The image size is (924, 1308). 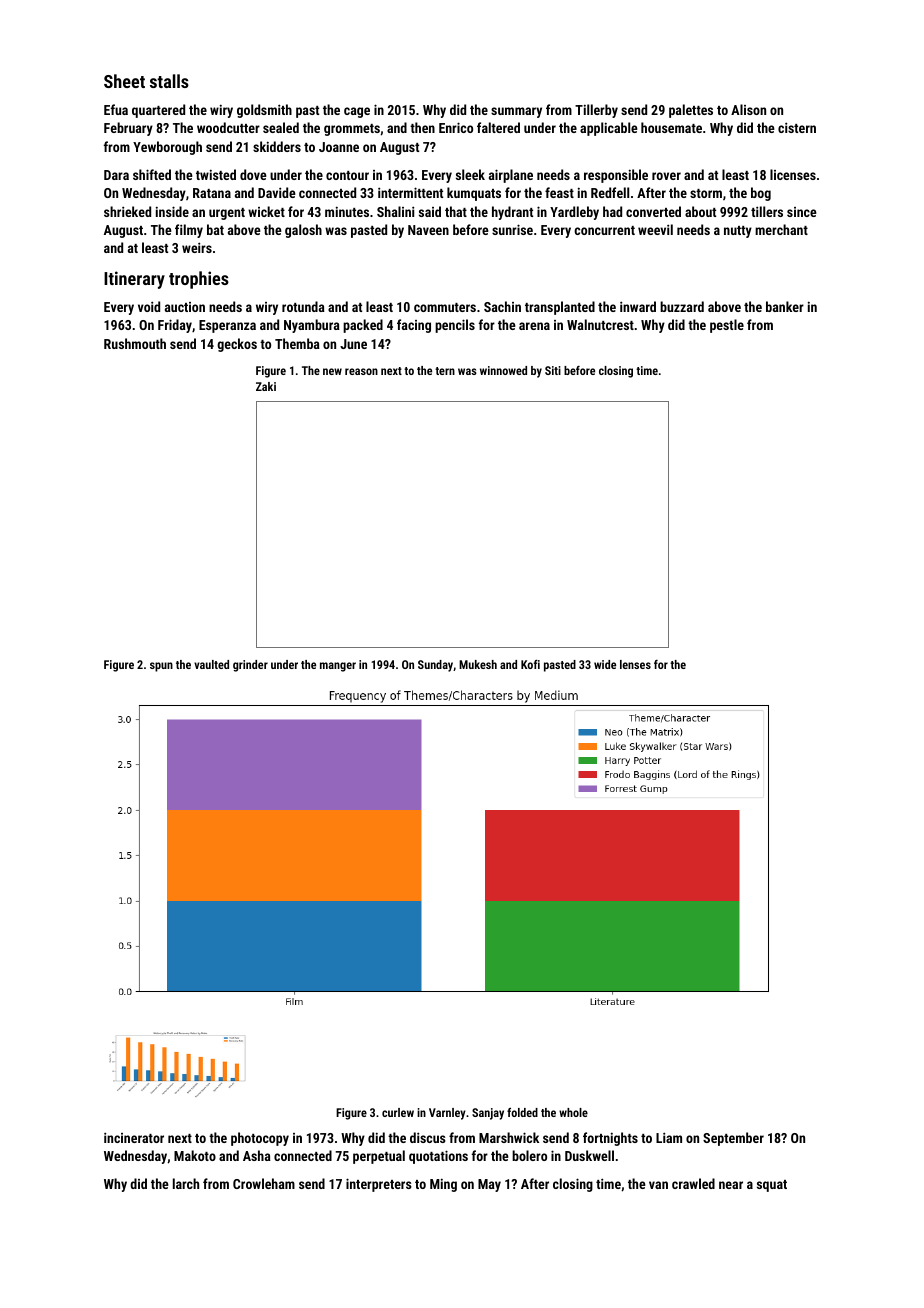 I want to click on licenses, so click(x=793, y=174).
